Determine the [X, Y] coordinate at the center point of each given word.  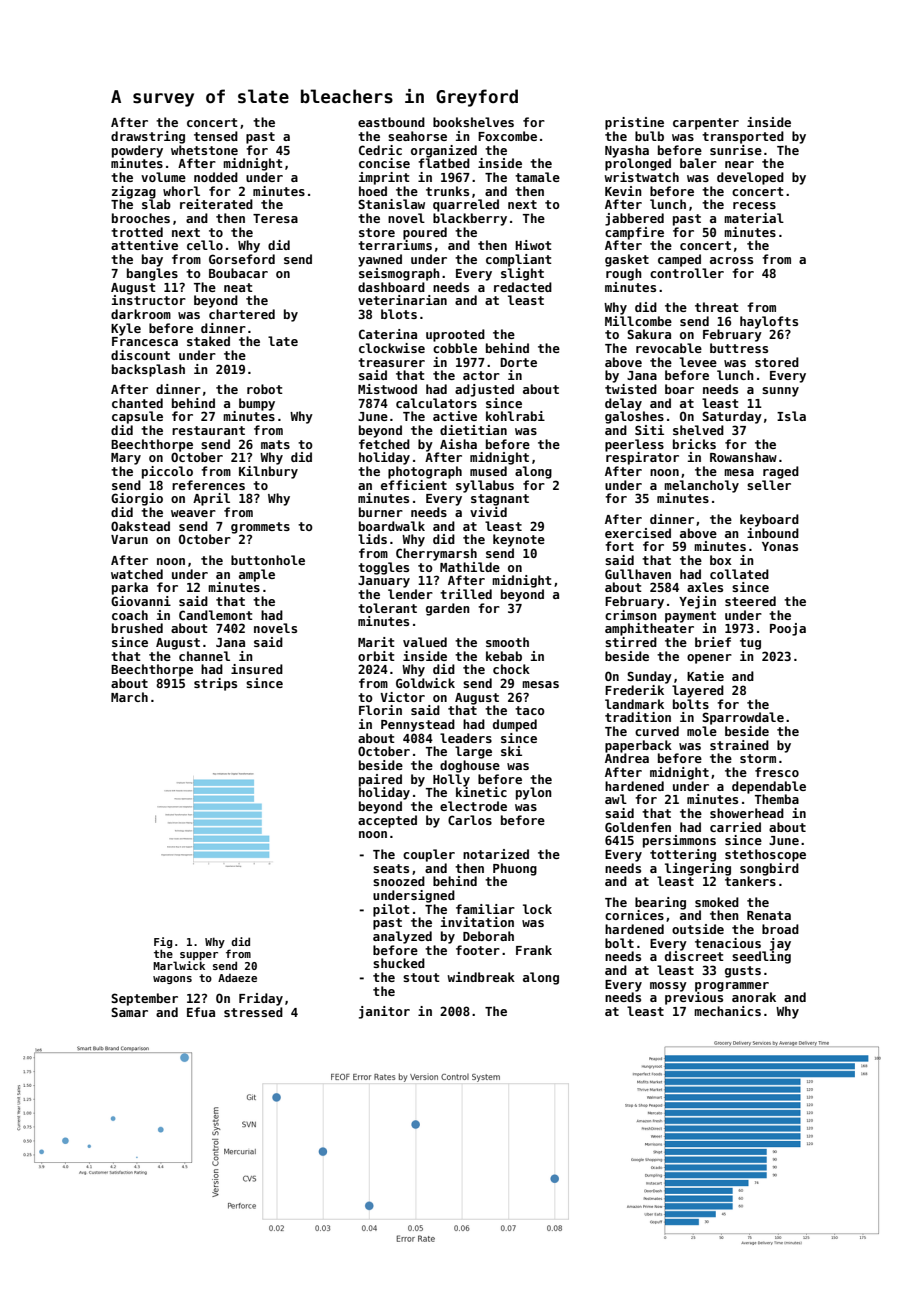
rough [624, 274]
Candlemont [216, 615]
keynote [519, 540]
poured [425, 233]
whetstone [204, 150]
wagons [172, 980]
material [754, 218]
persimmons [679, 841]
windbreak [481, 977]
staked [208, 341]
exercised [638, 533]
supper [199, 956]
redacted [523, 287]
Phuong [515, 869]
